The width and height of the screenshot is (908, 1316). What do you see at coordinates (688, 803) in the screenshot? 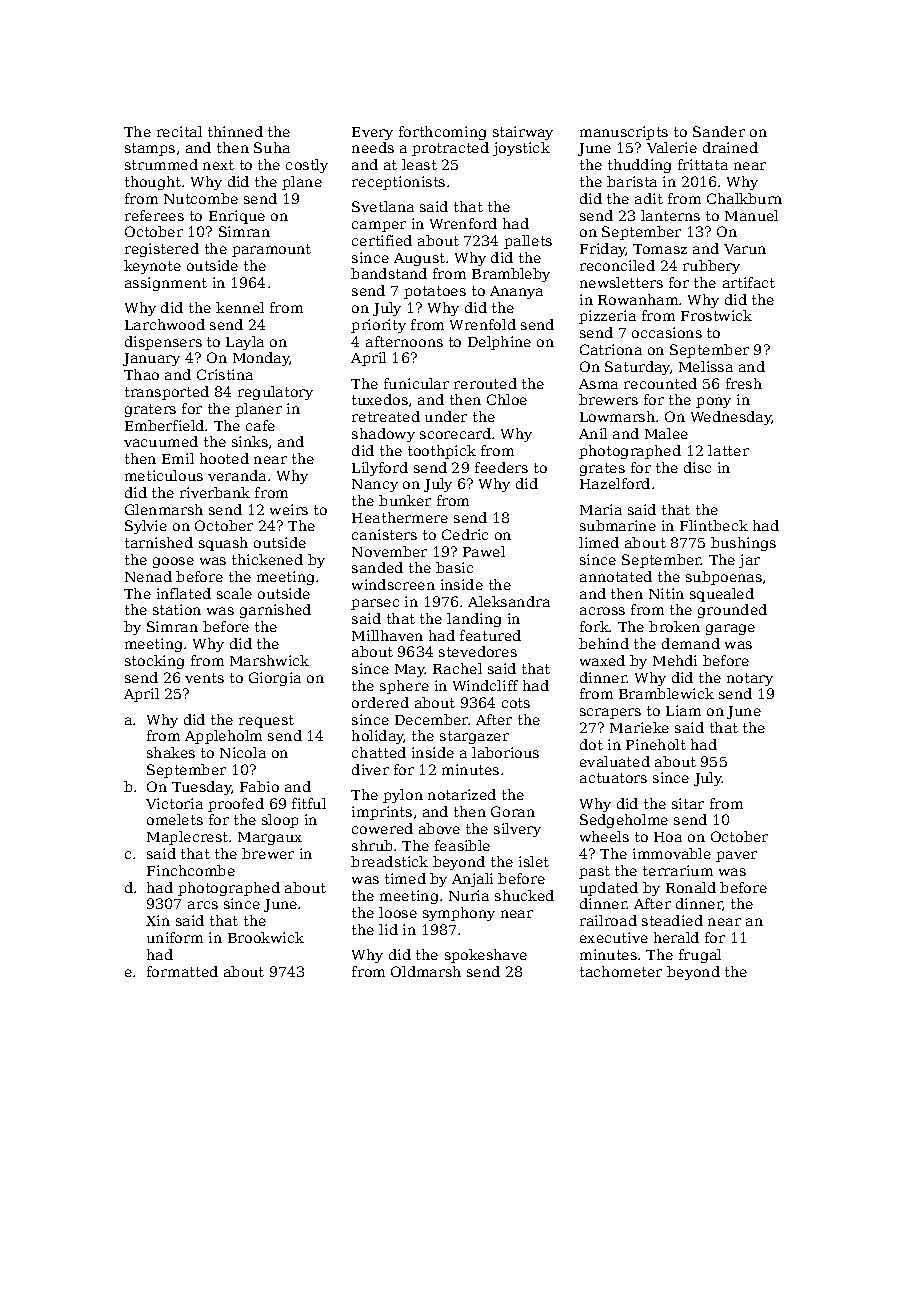
I see `sitar` at bounding box center [688, 803].
